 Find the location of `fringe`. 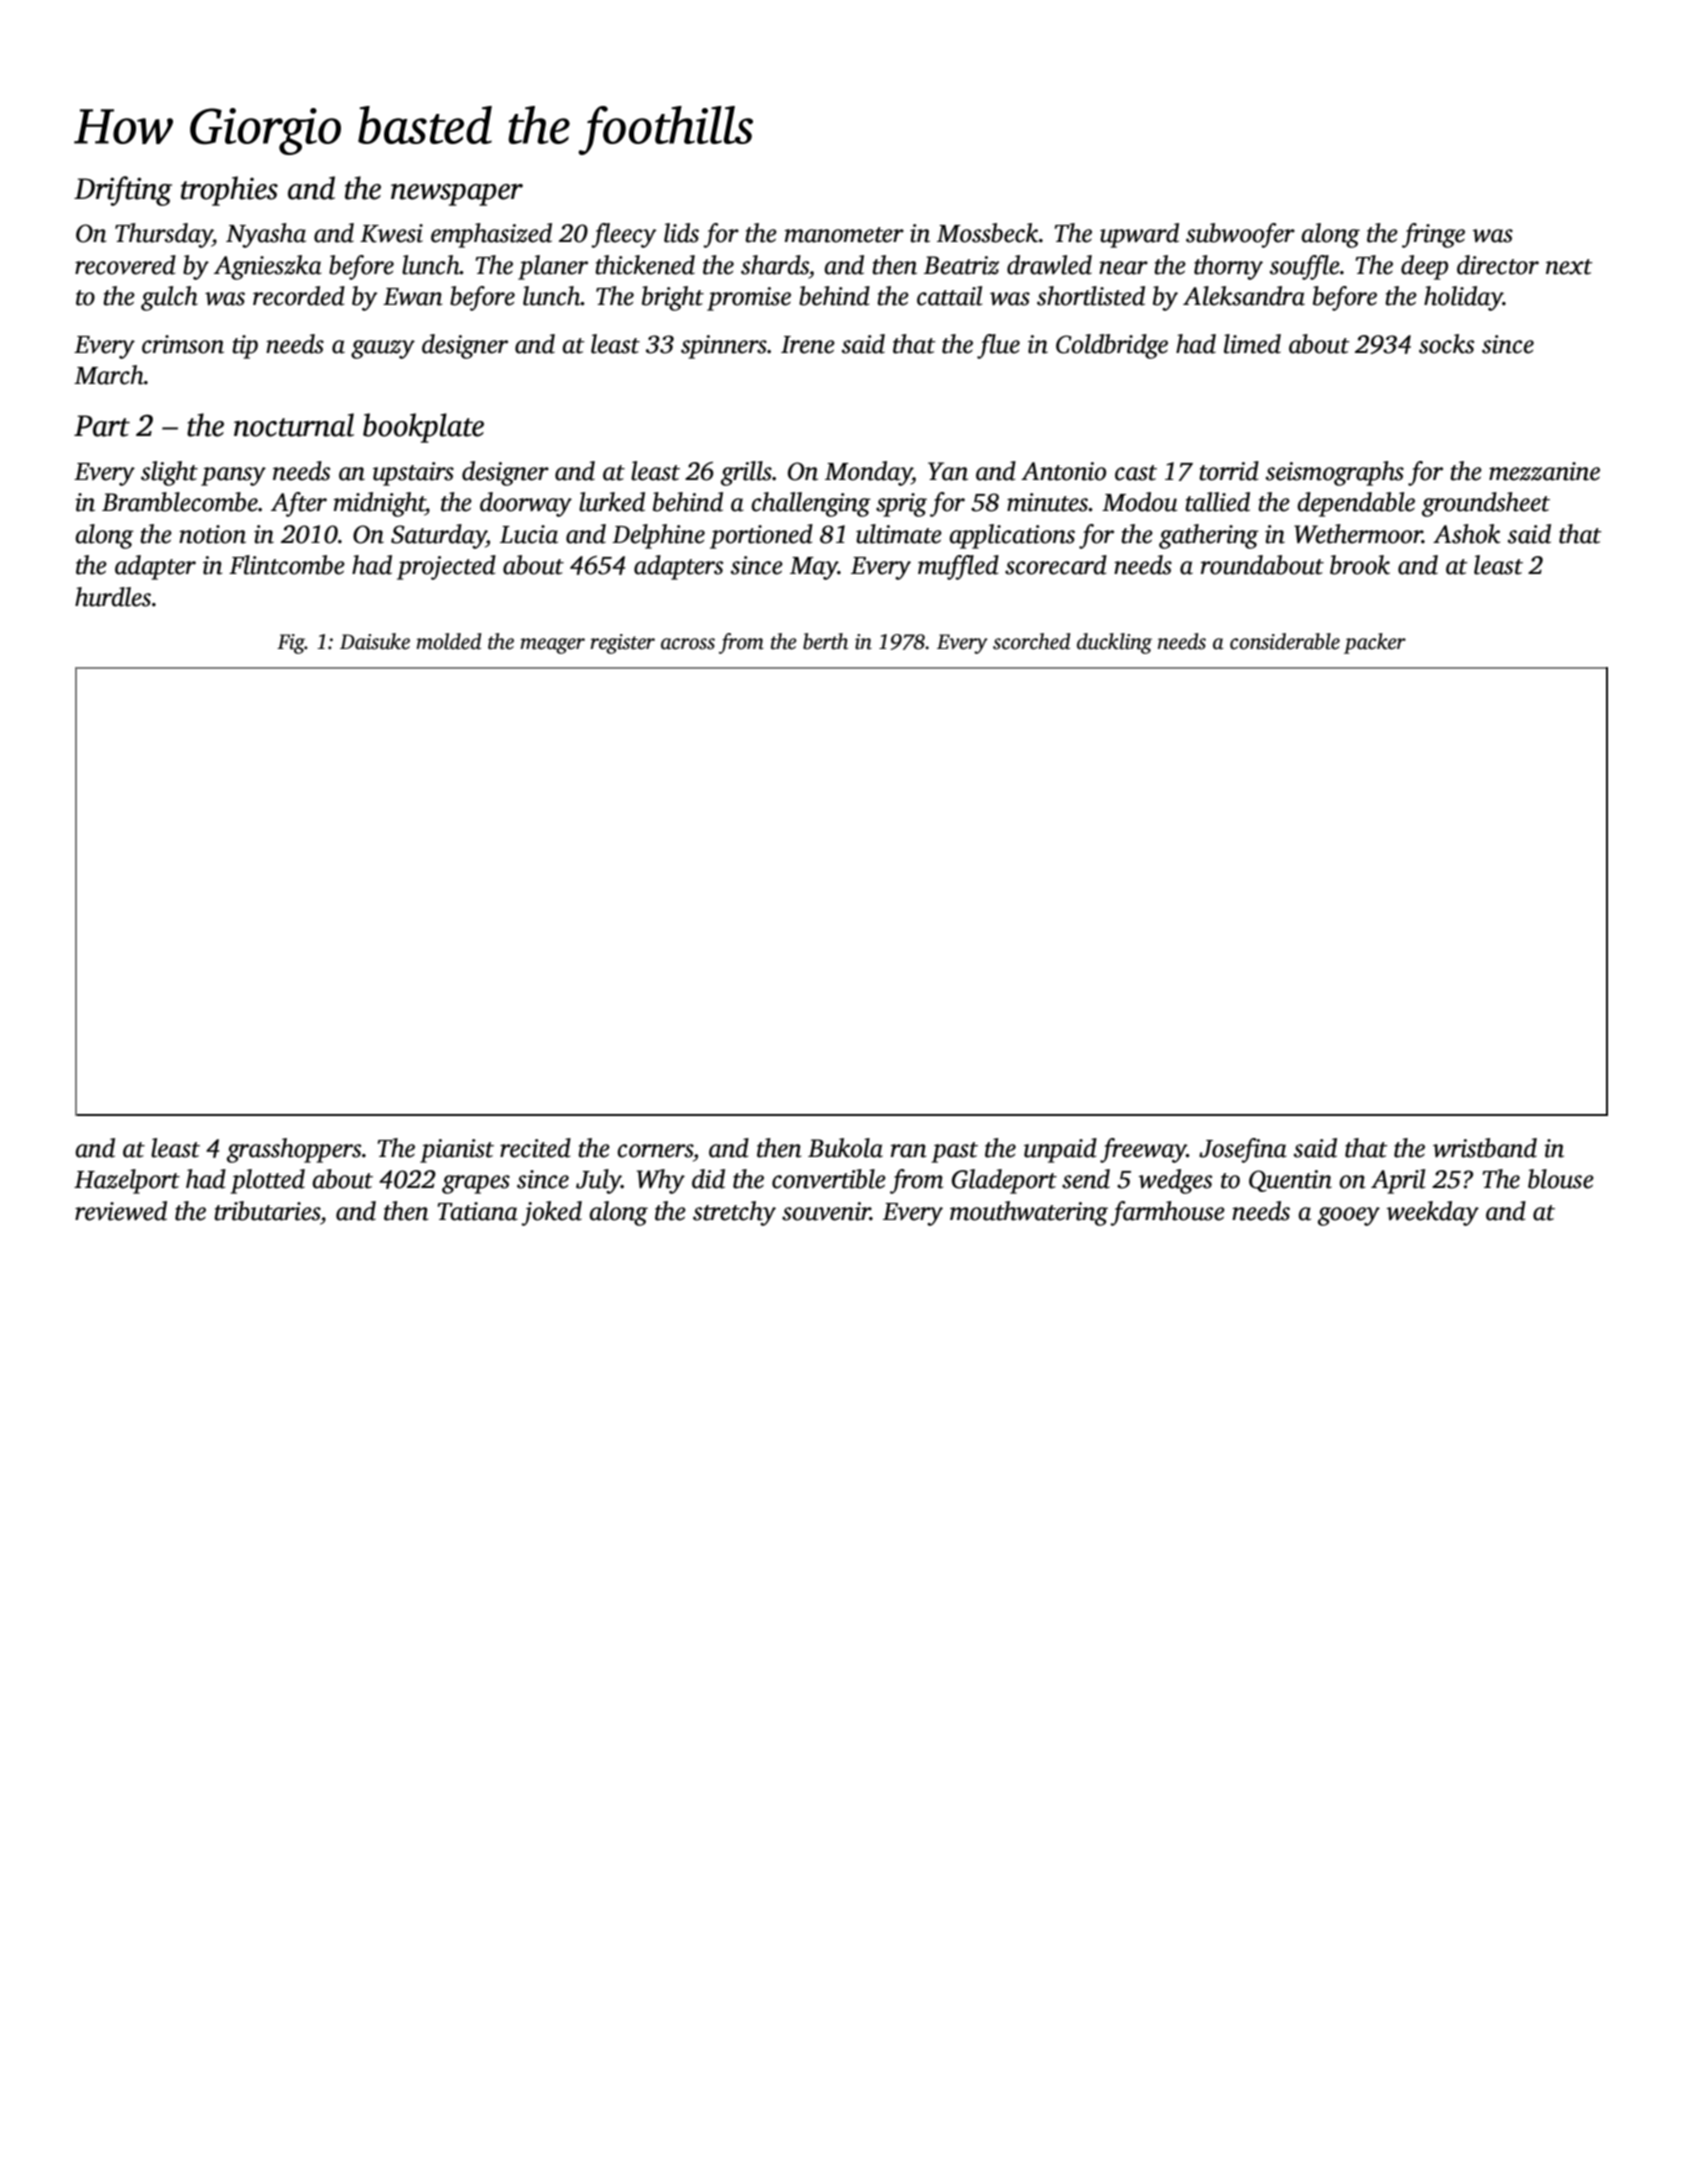

fringe is located at coordinates (1433, 235).
